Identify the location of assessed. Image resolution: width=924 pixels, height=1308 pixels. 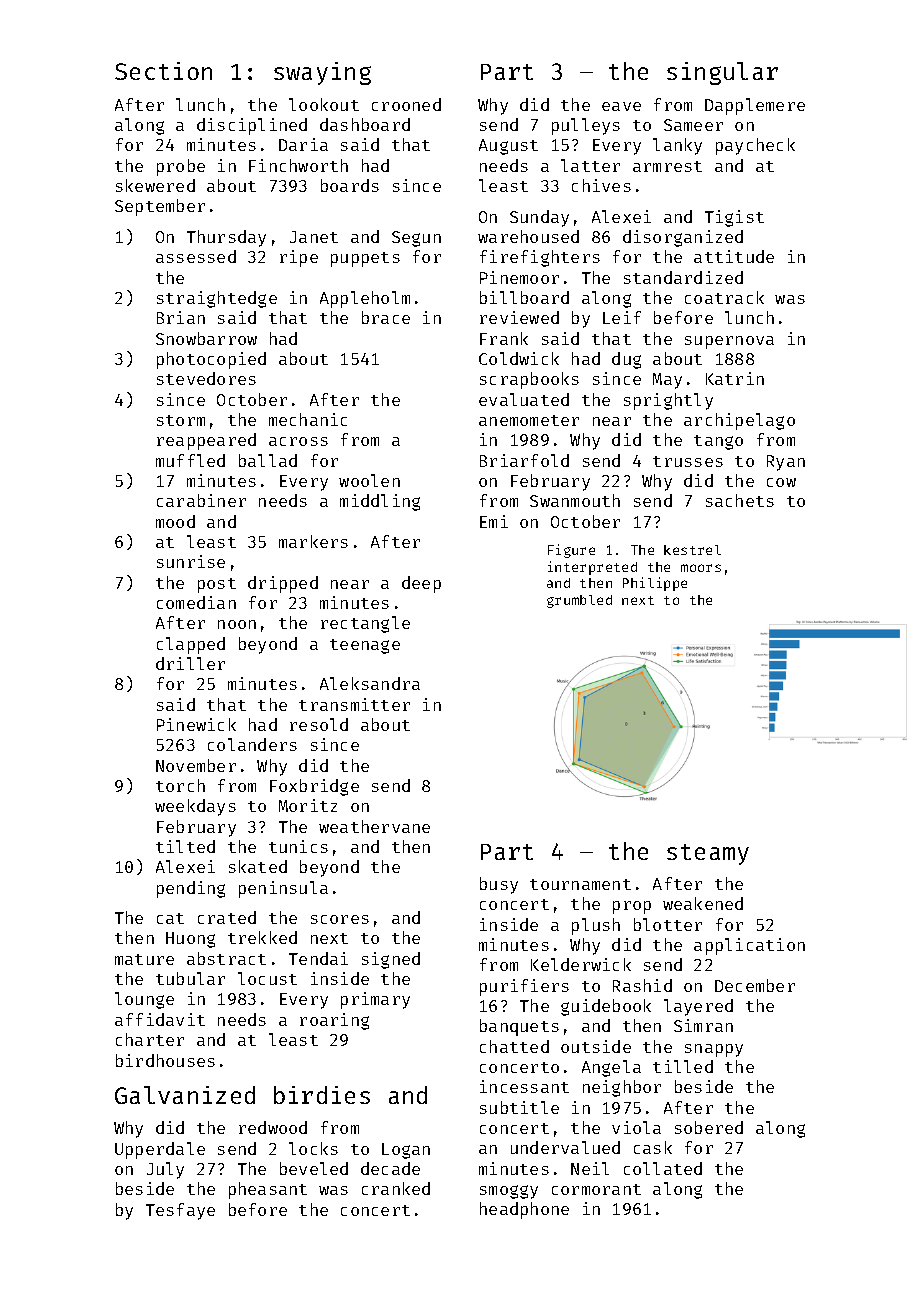
(196, 256).
